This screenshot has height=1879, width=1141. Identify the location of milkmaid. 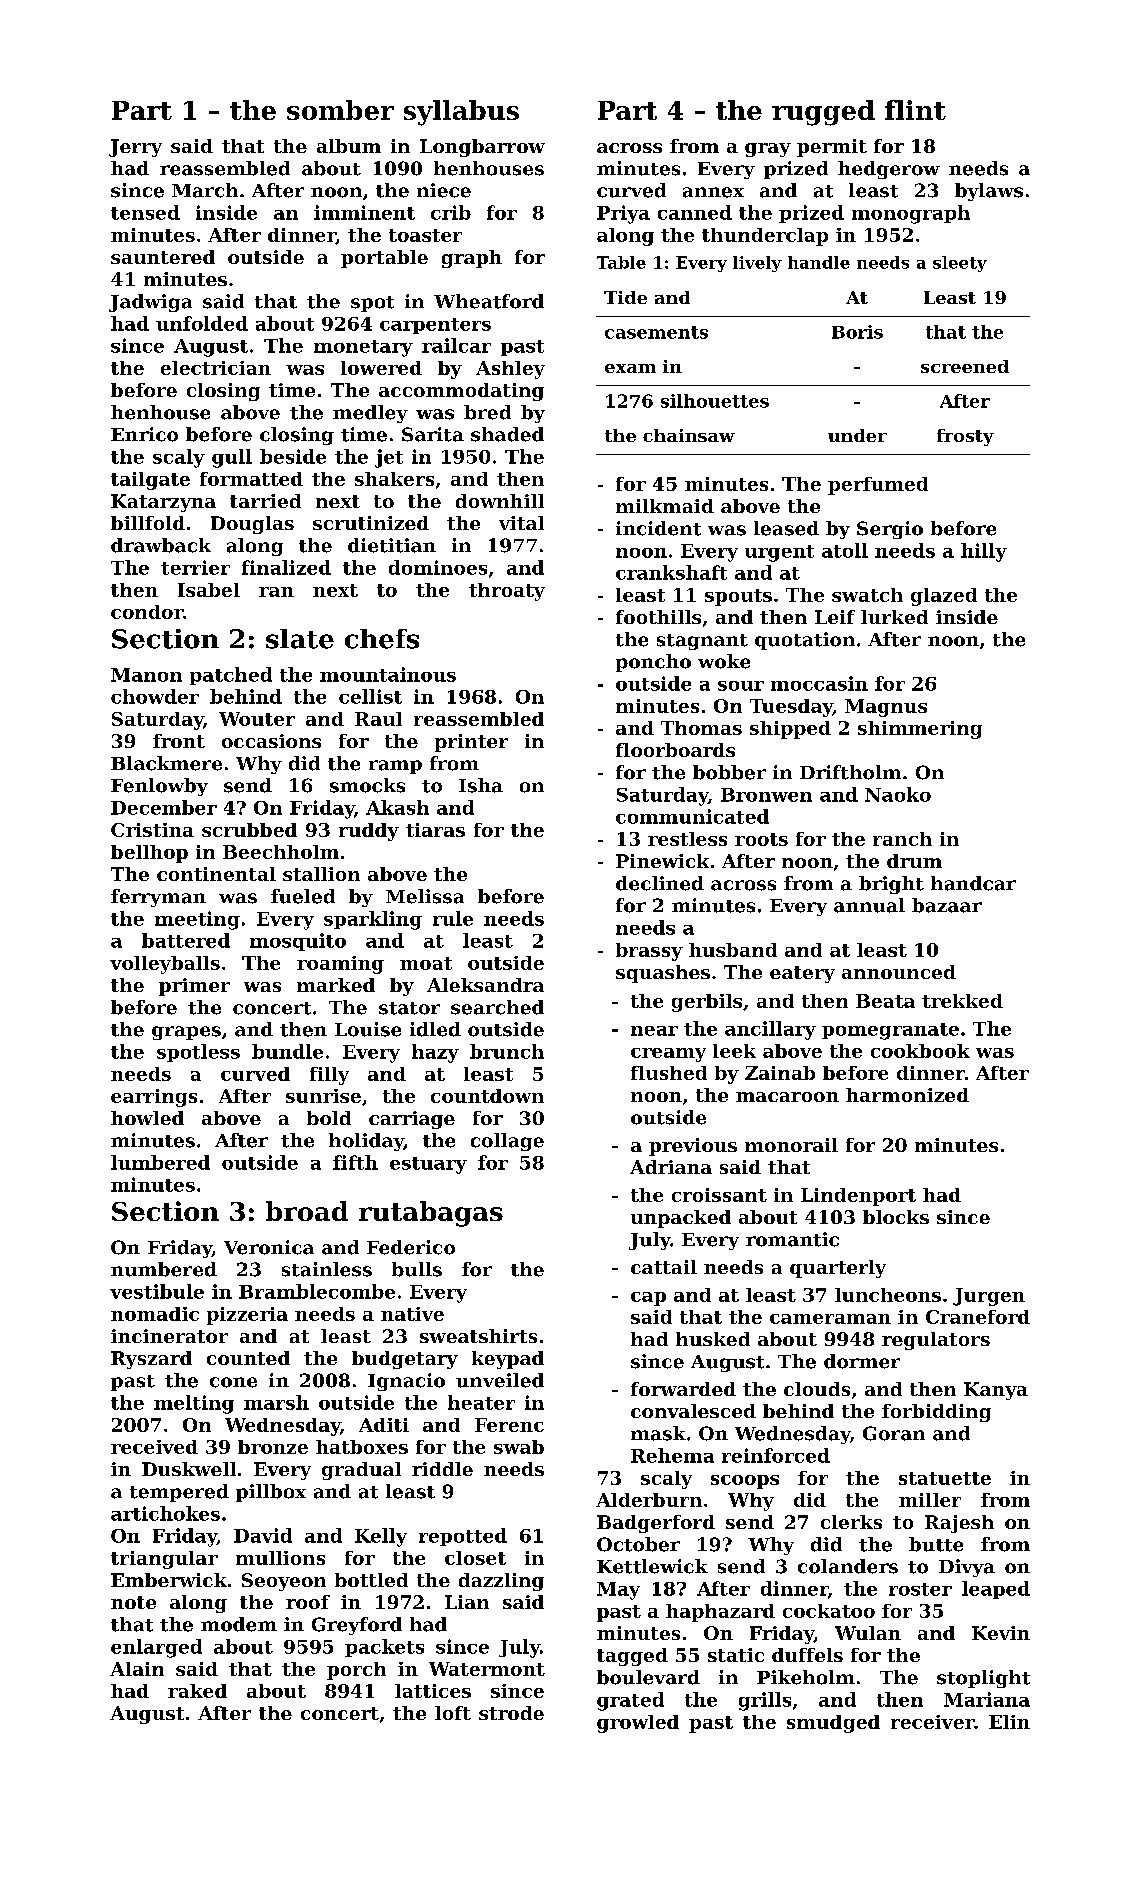
(665, 506).
